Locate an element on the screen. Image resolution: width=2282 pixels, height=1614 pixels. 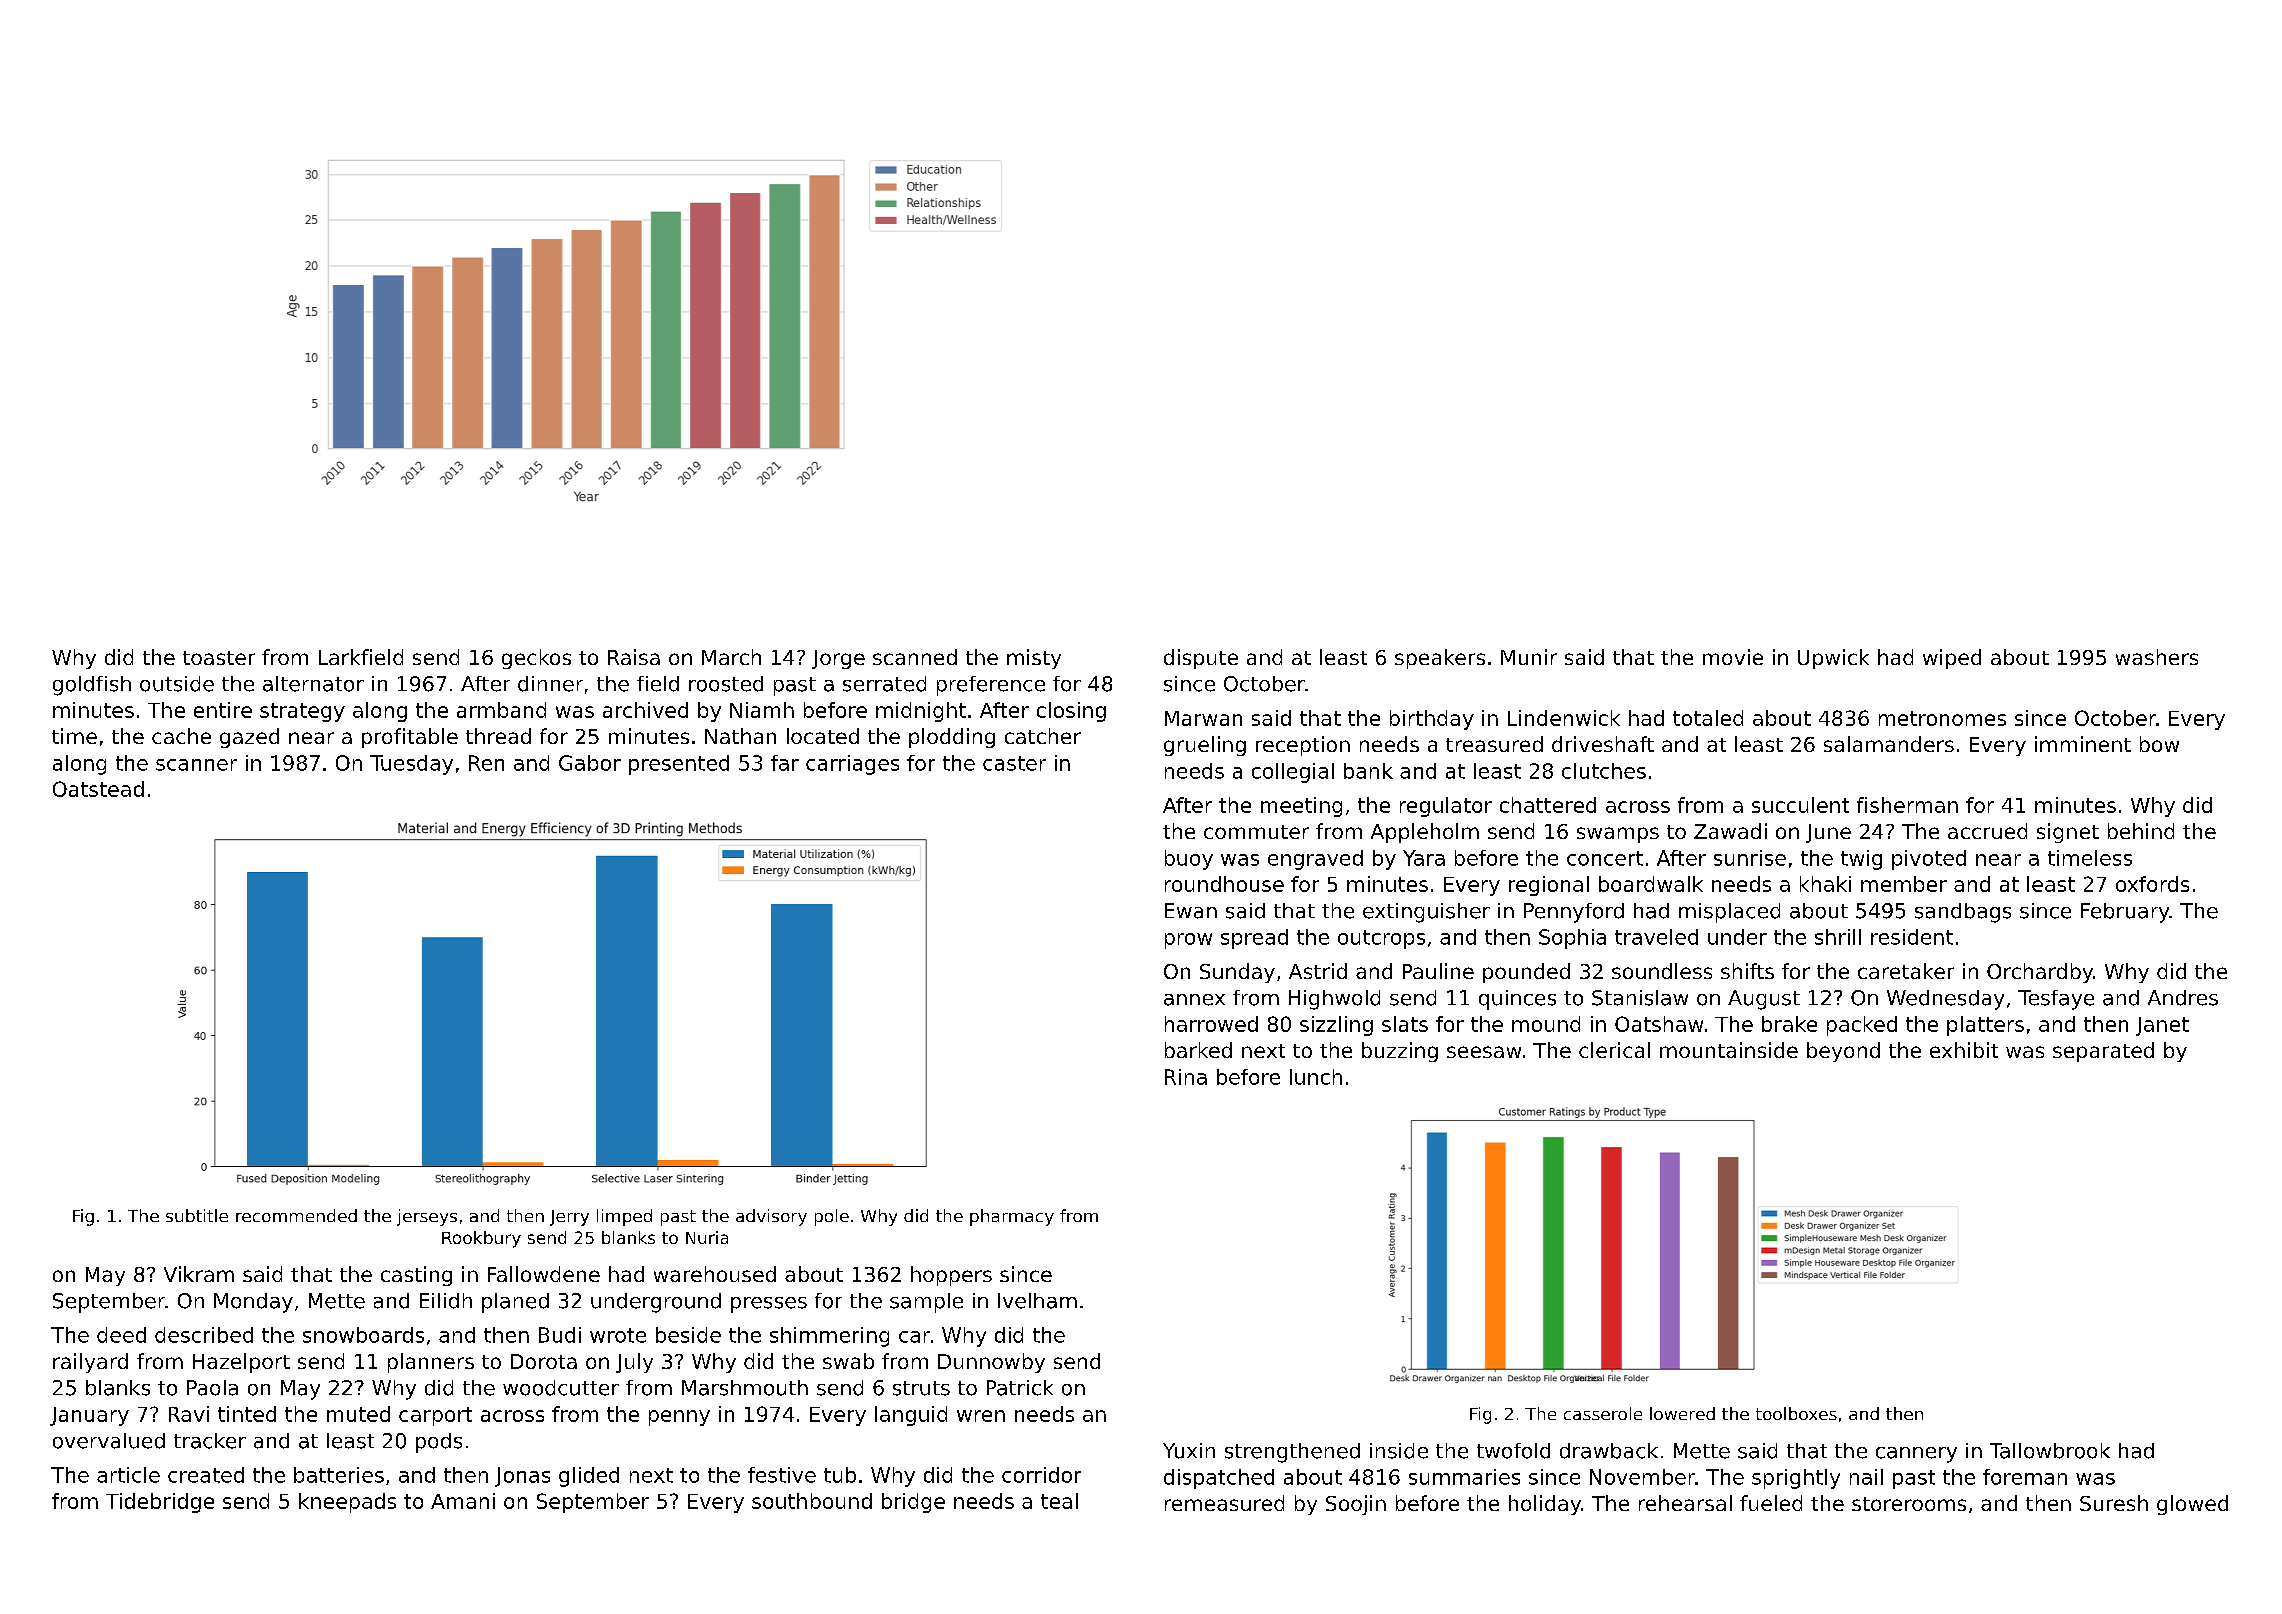
barked is located at coordinates (1198, 1050).
